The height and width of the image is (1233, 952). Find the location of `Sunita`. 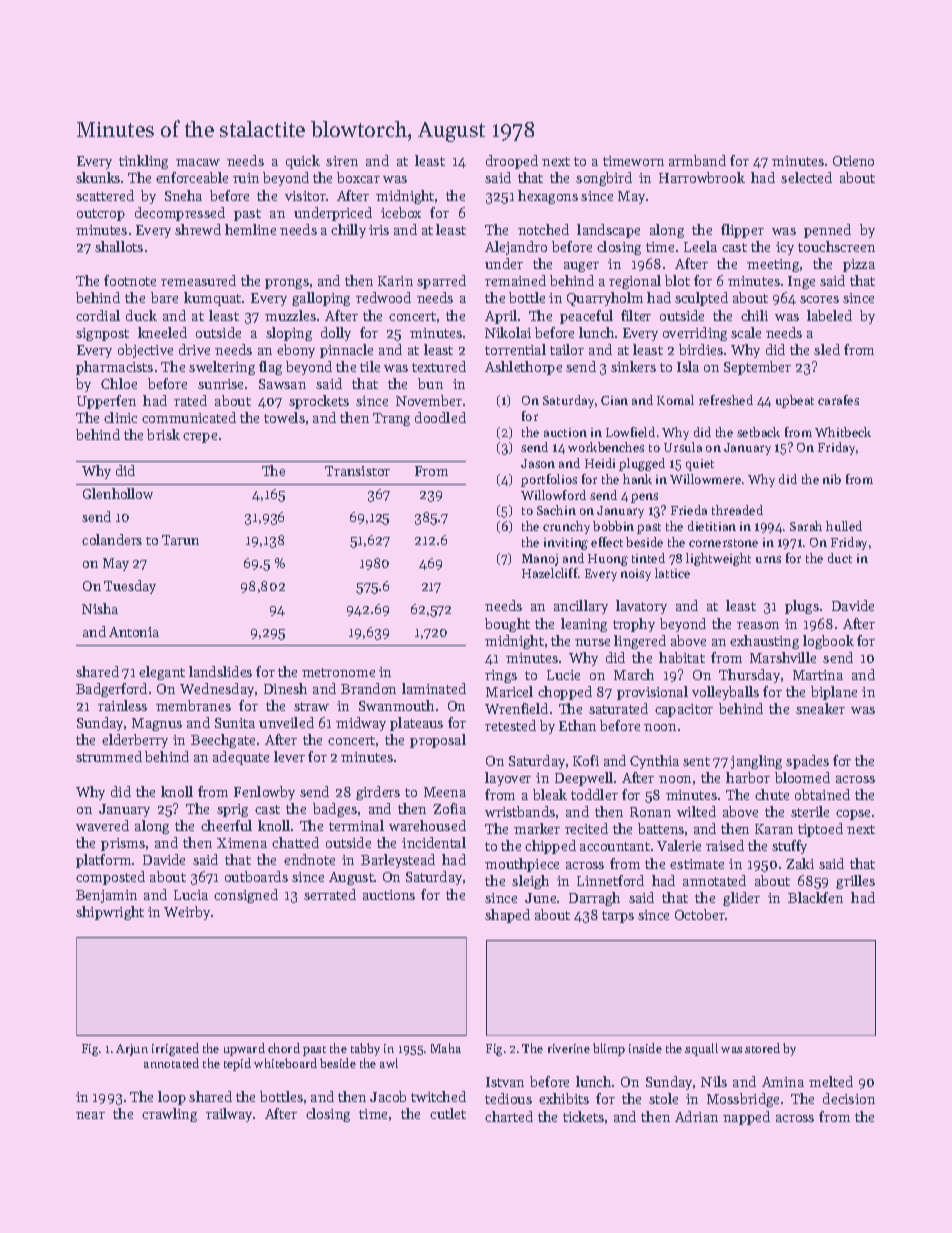

Sunita is located at coordinates (235, 723).
